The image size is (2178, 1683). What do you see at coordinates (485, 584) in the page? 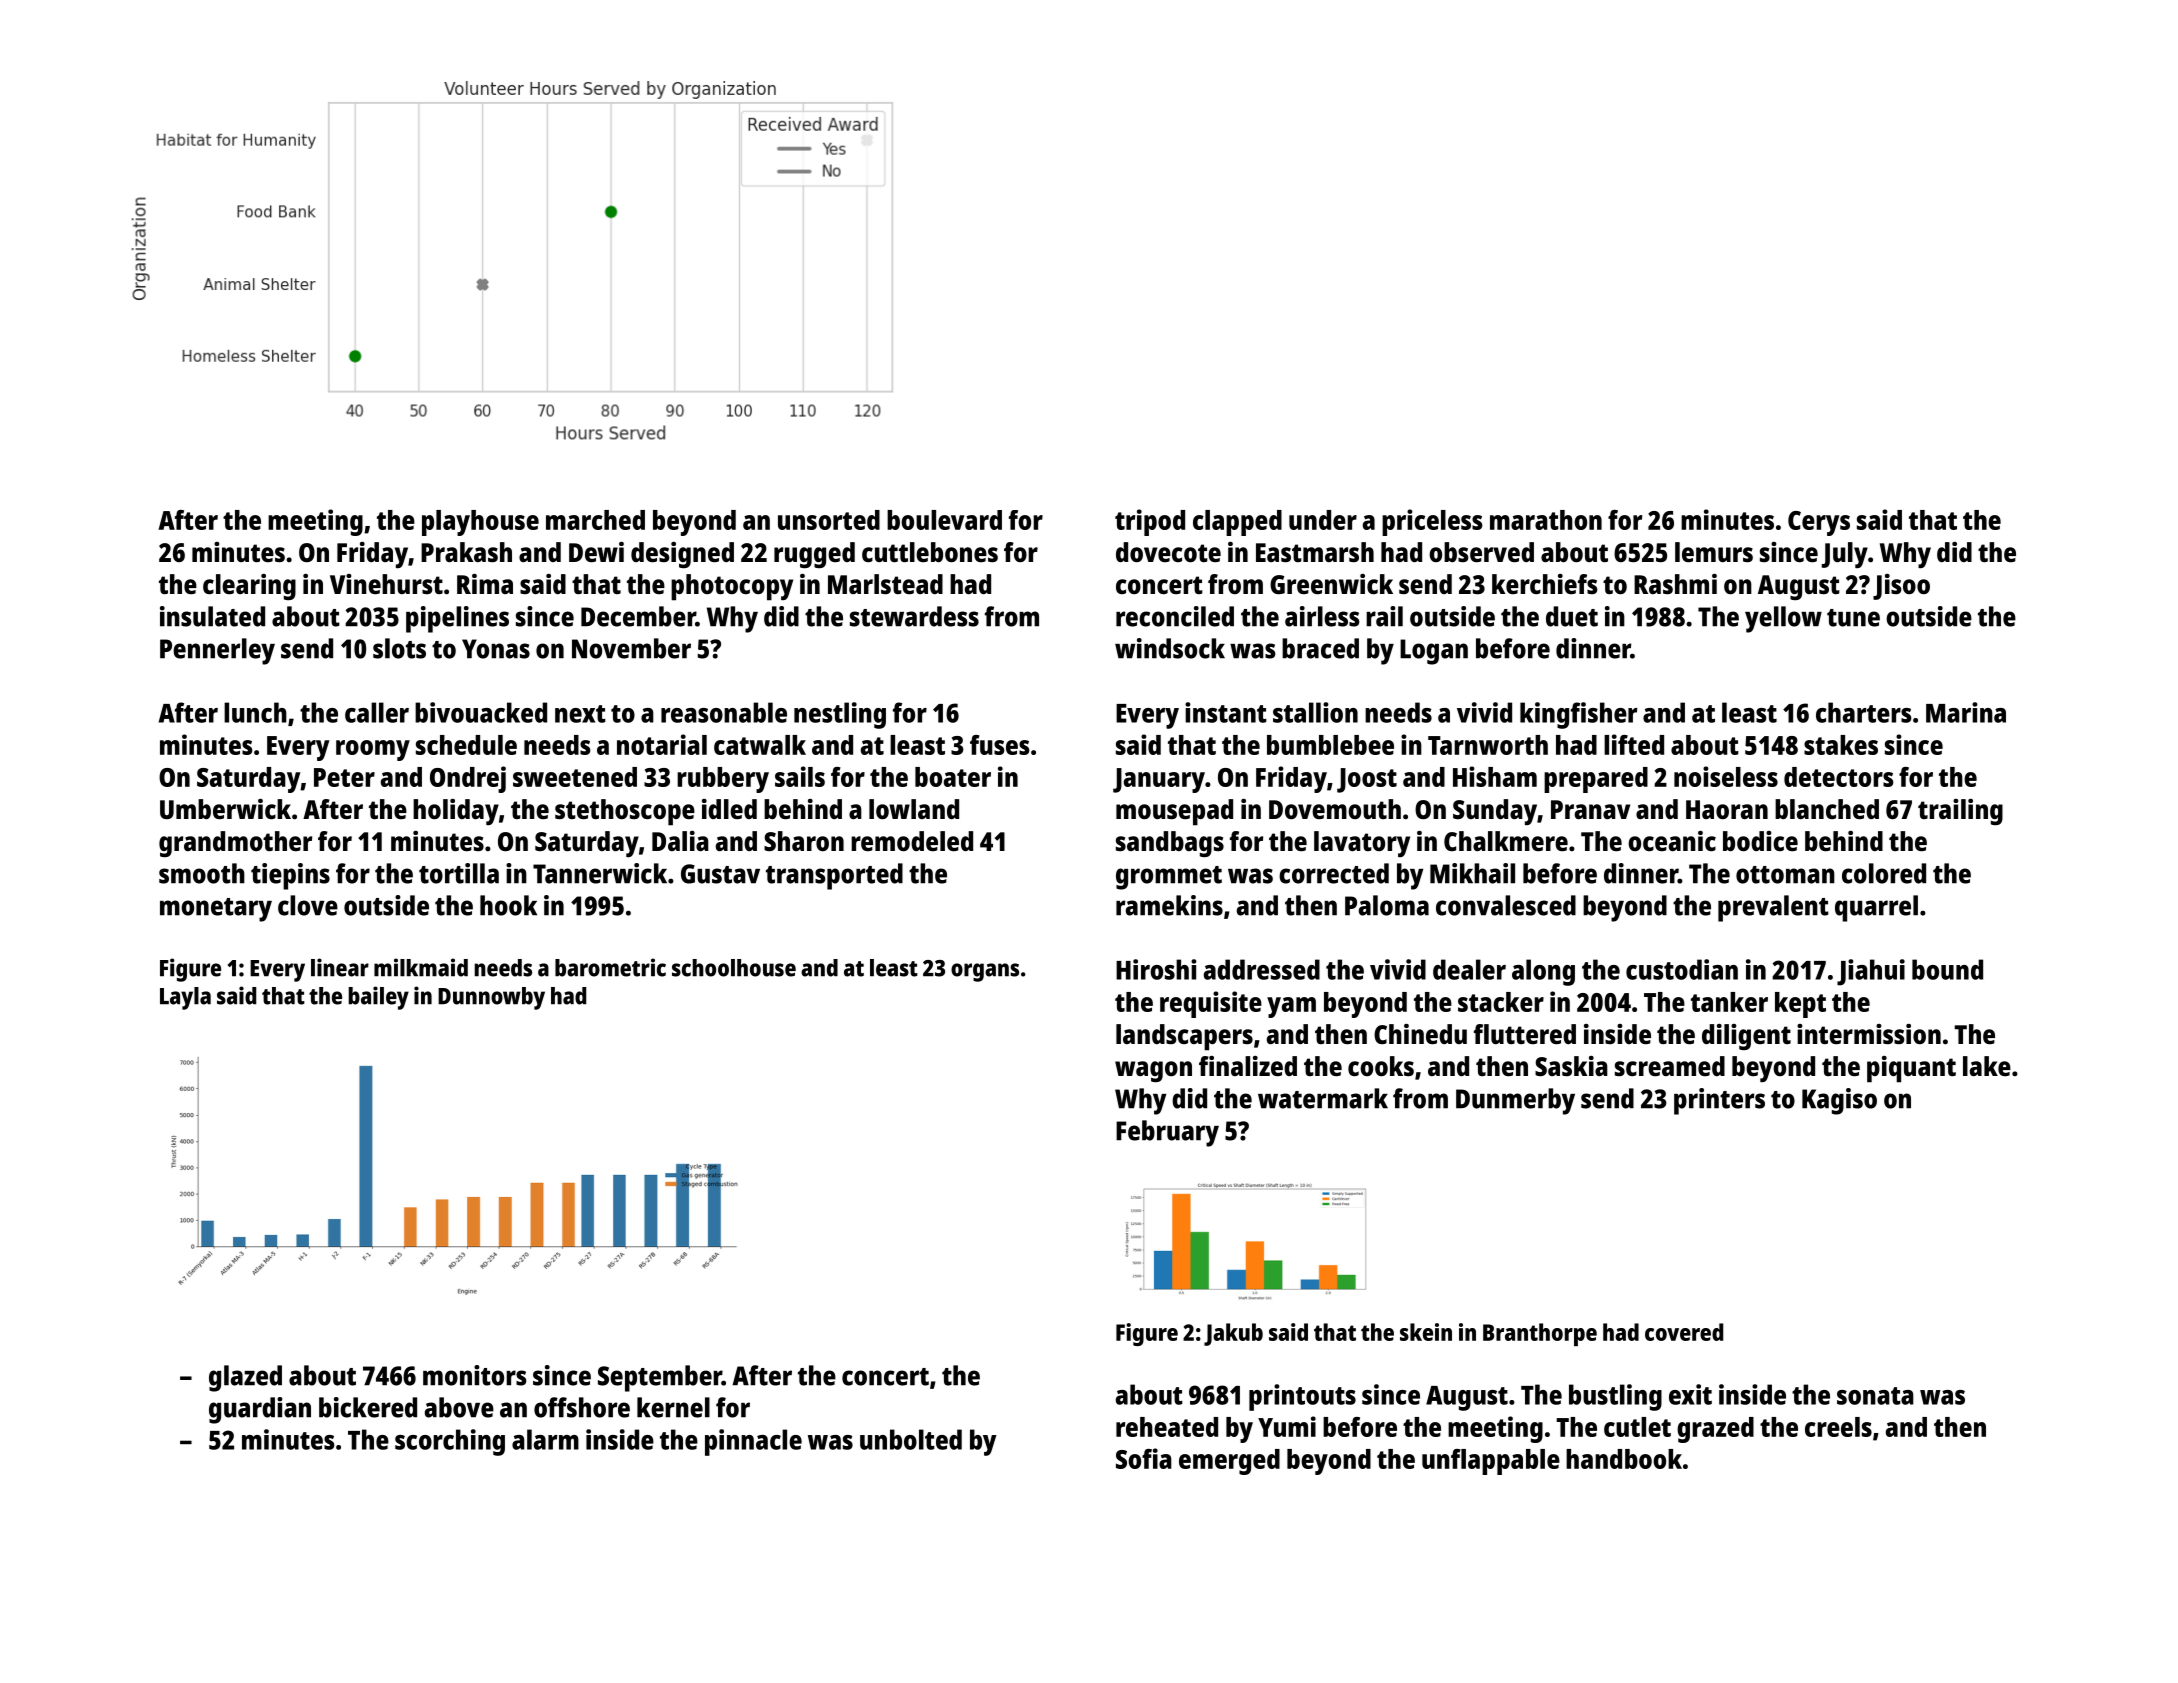
I see `Rima` at bounding box center [485, 584].
